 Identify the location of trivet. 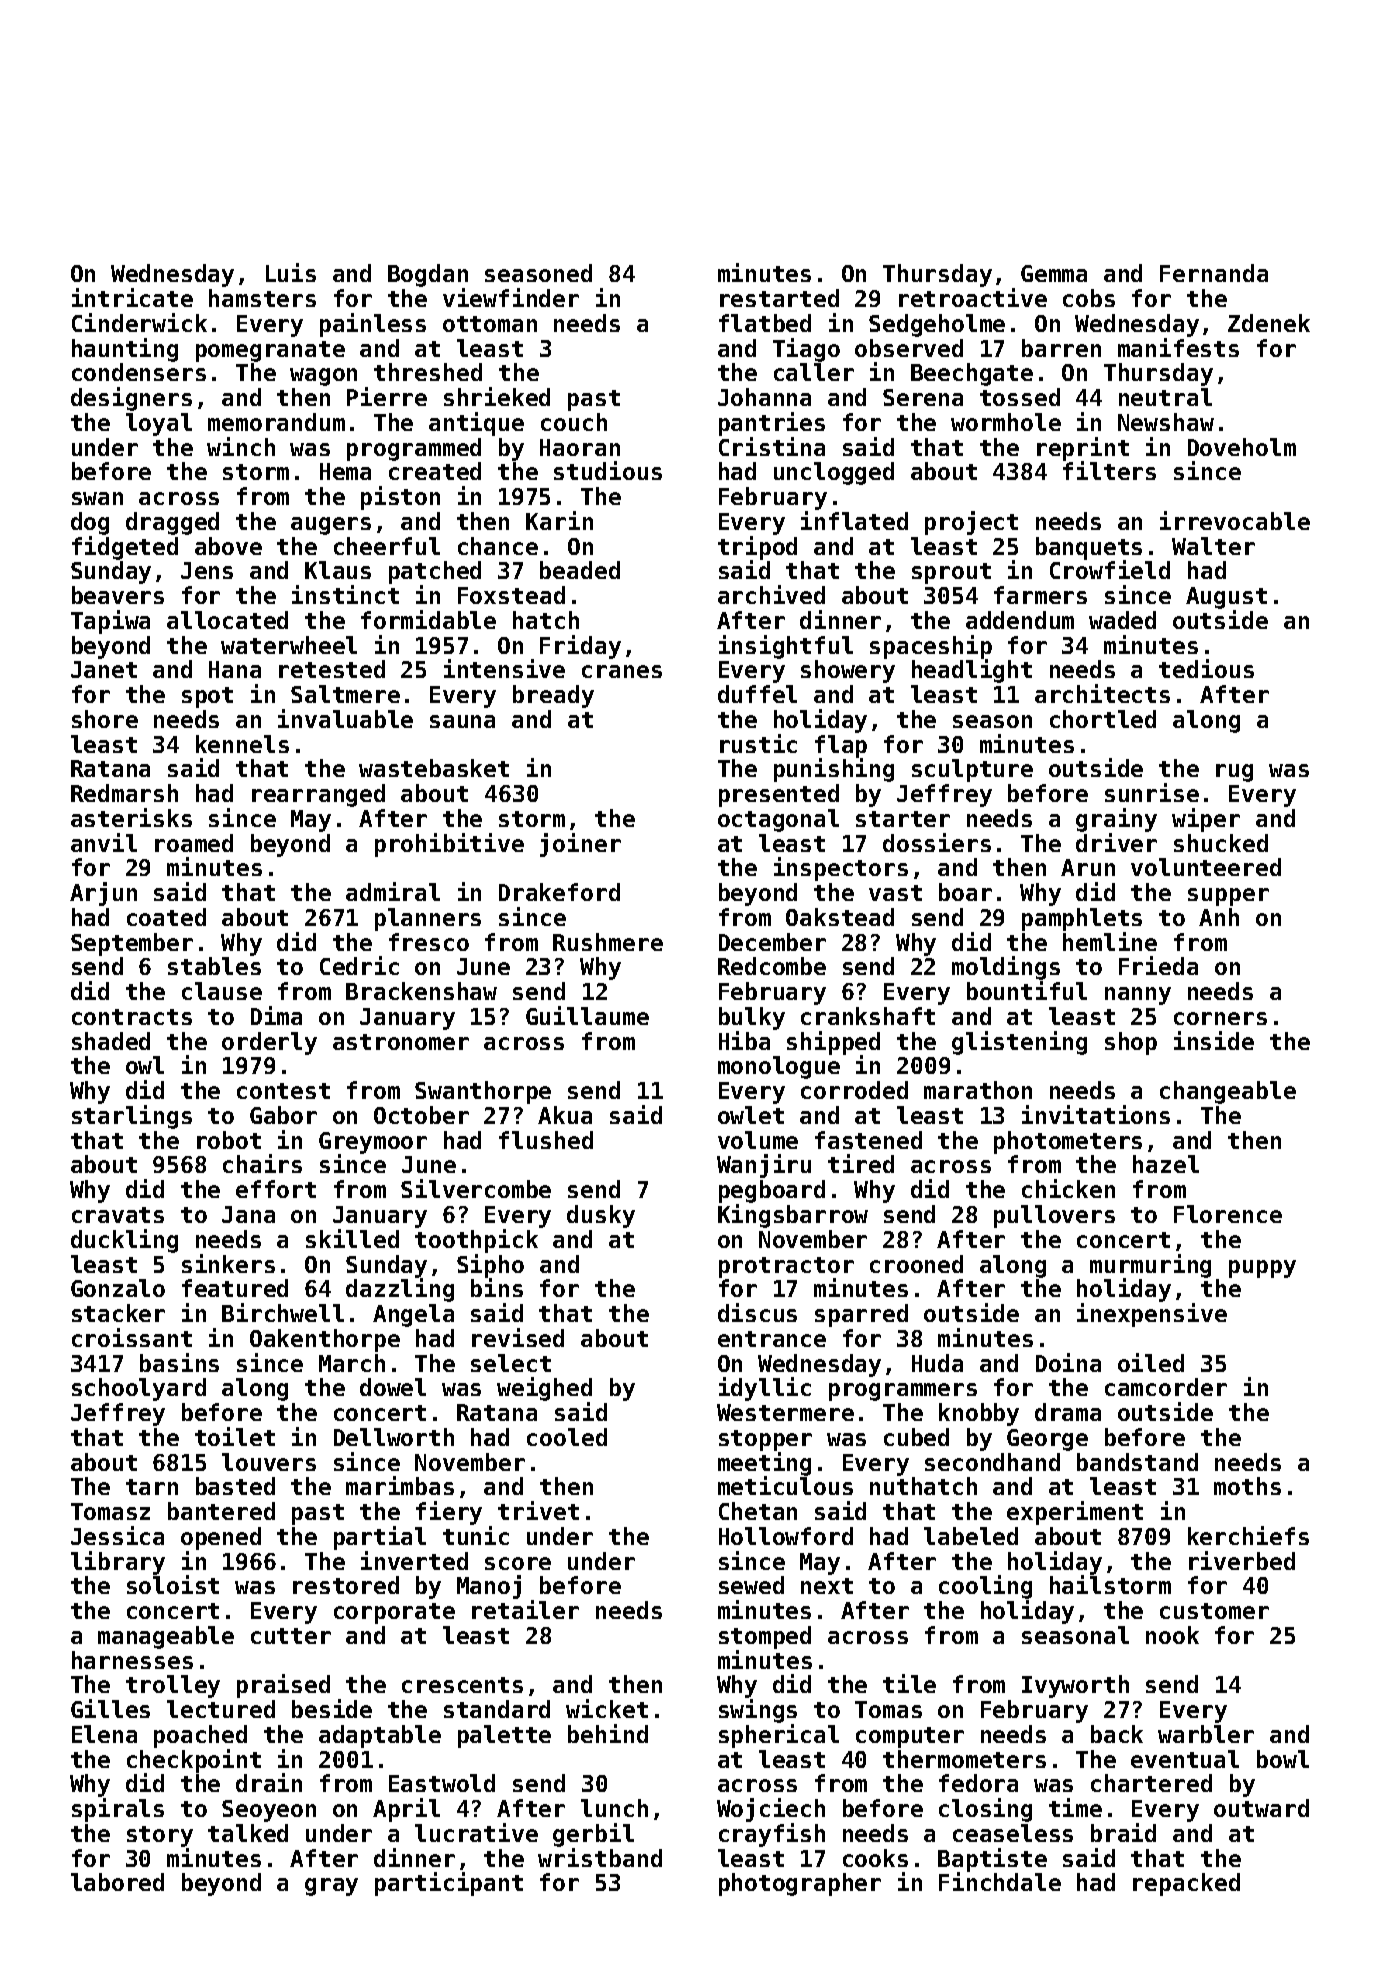
(538, 1510).
